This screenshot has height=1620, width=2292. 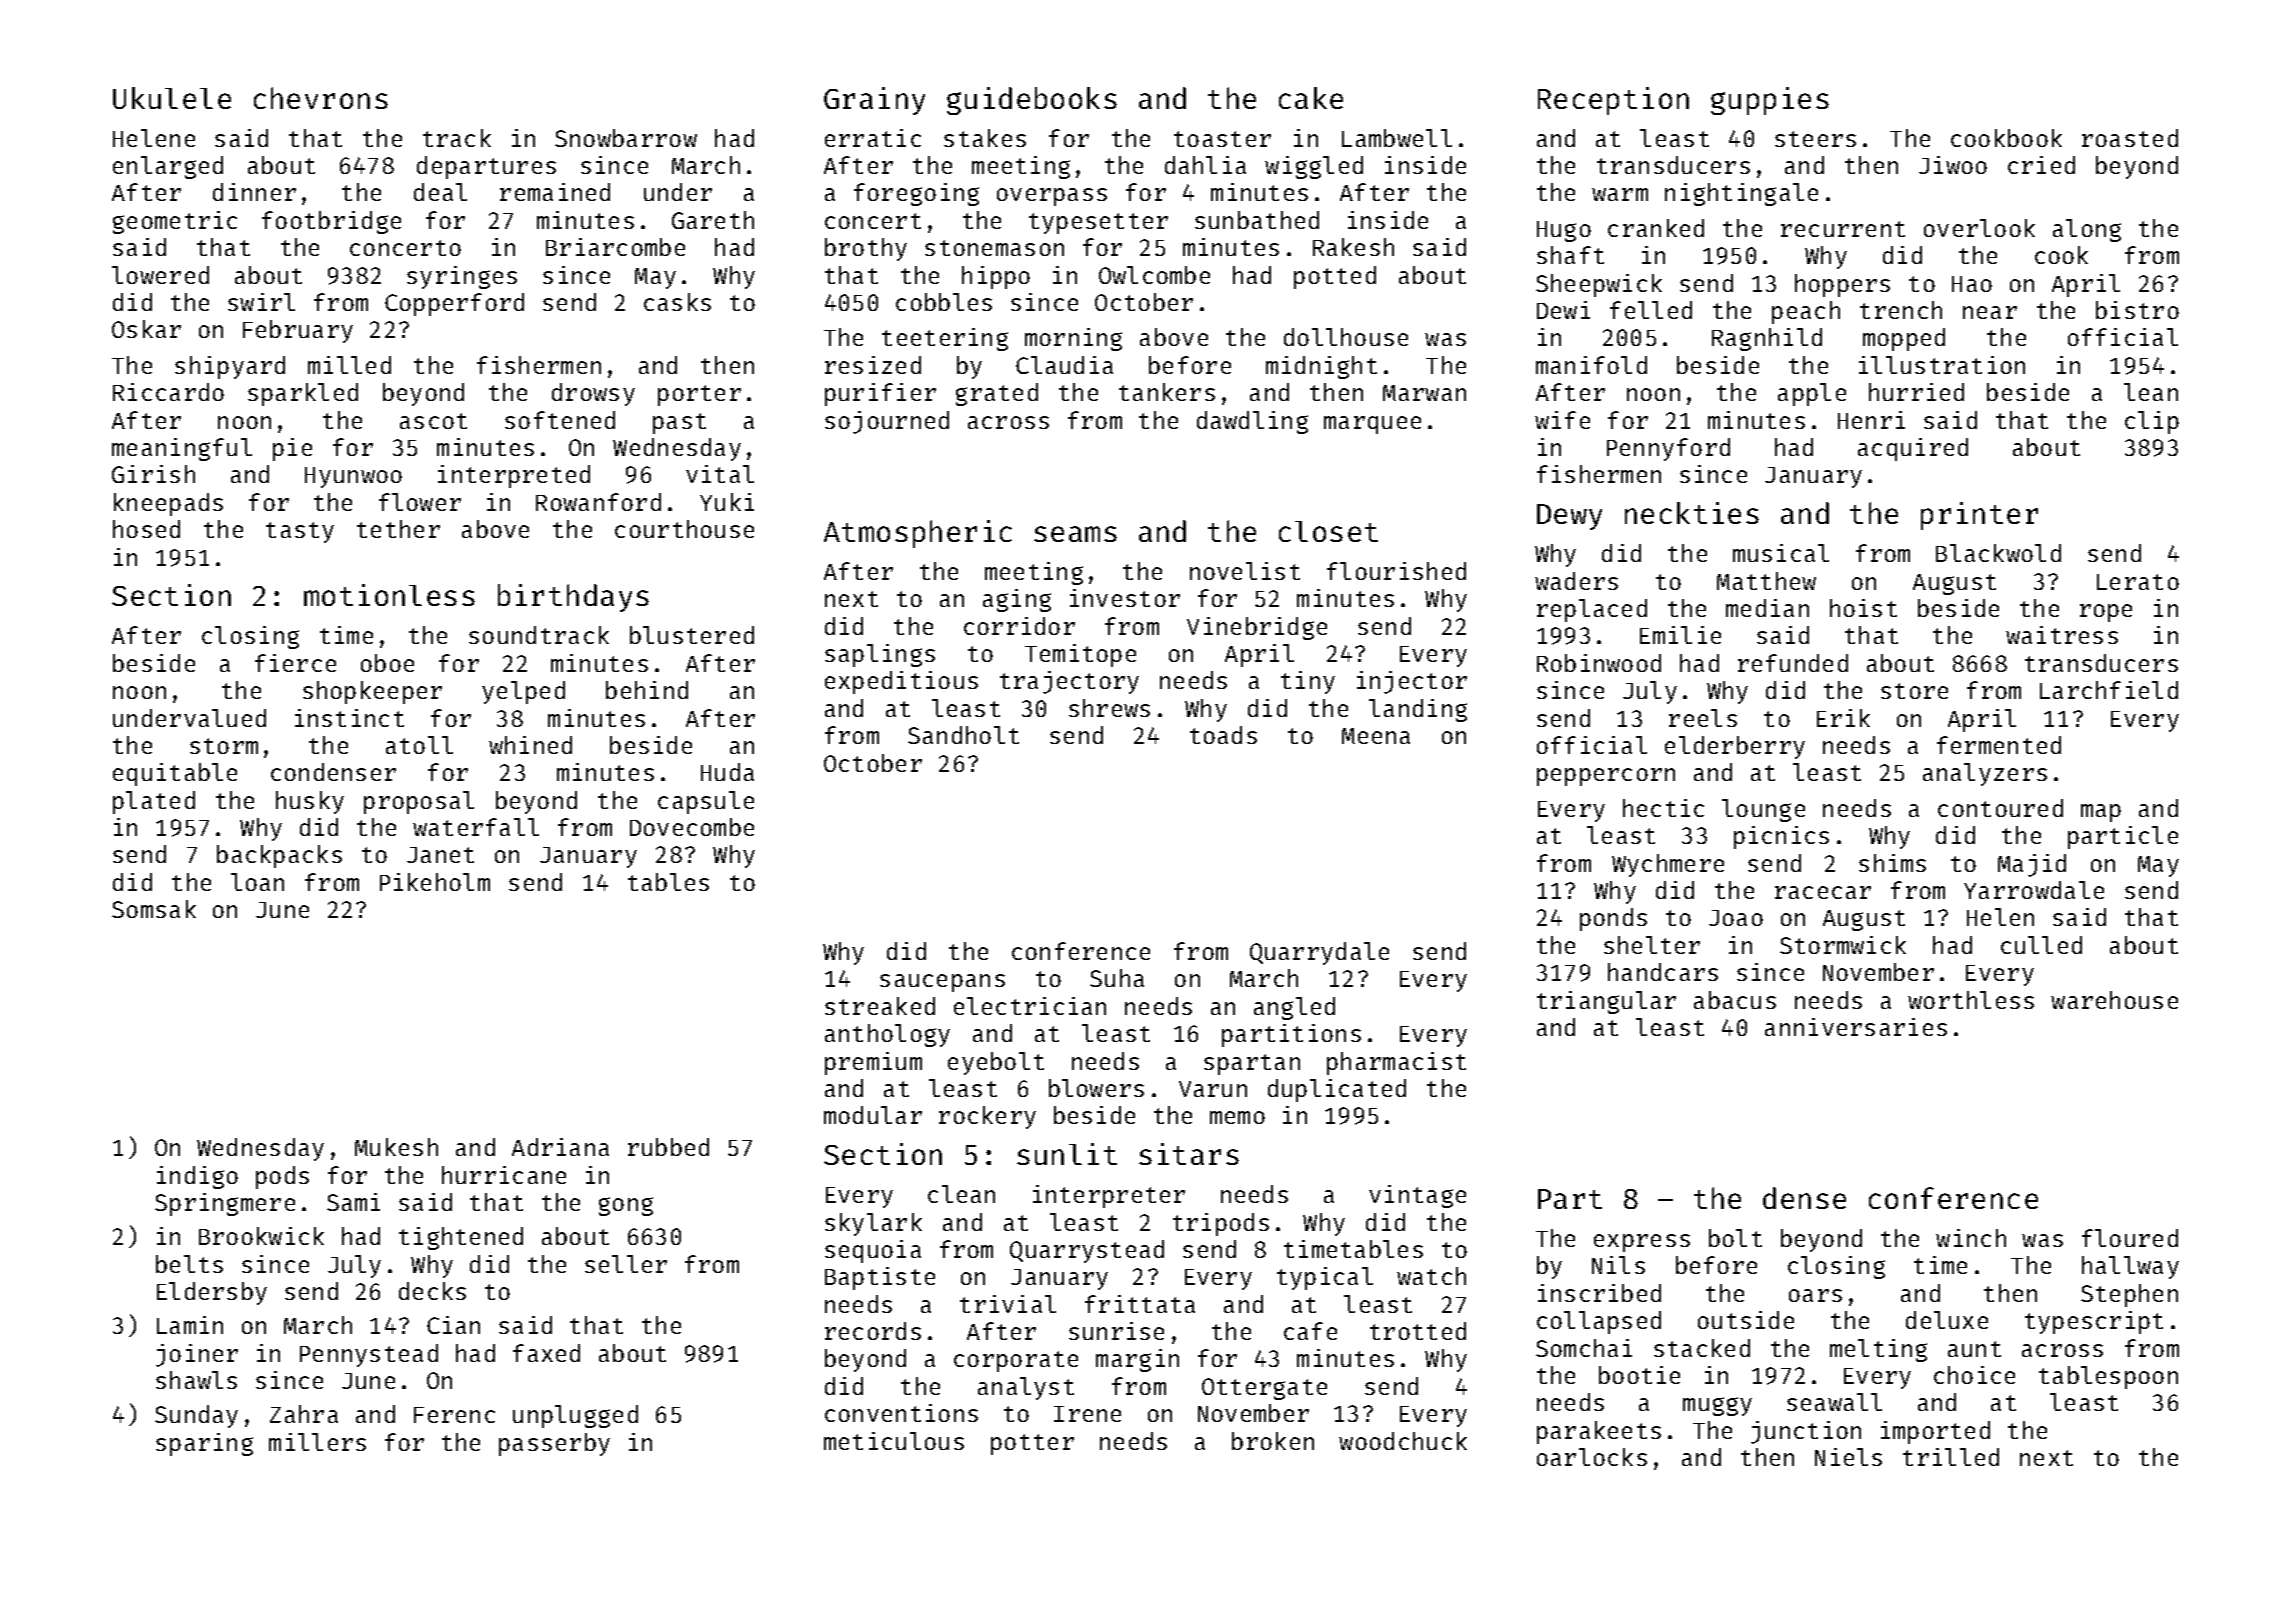 What do you see at coordinates (1311, 98) in the screenshot?
I see `cake` at bounding box center [1311, 98].
